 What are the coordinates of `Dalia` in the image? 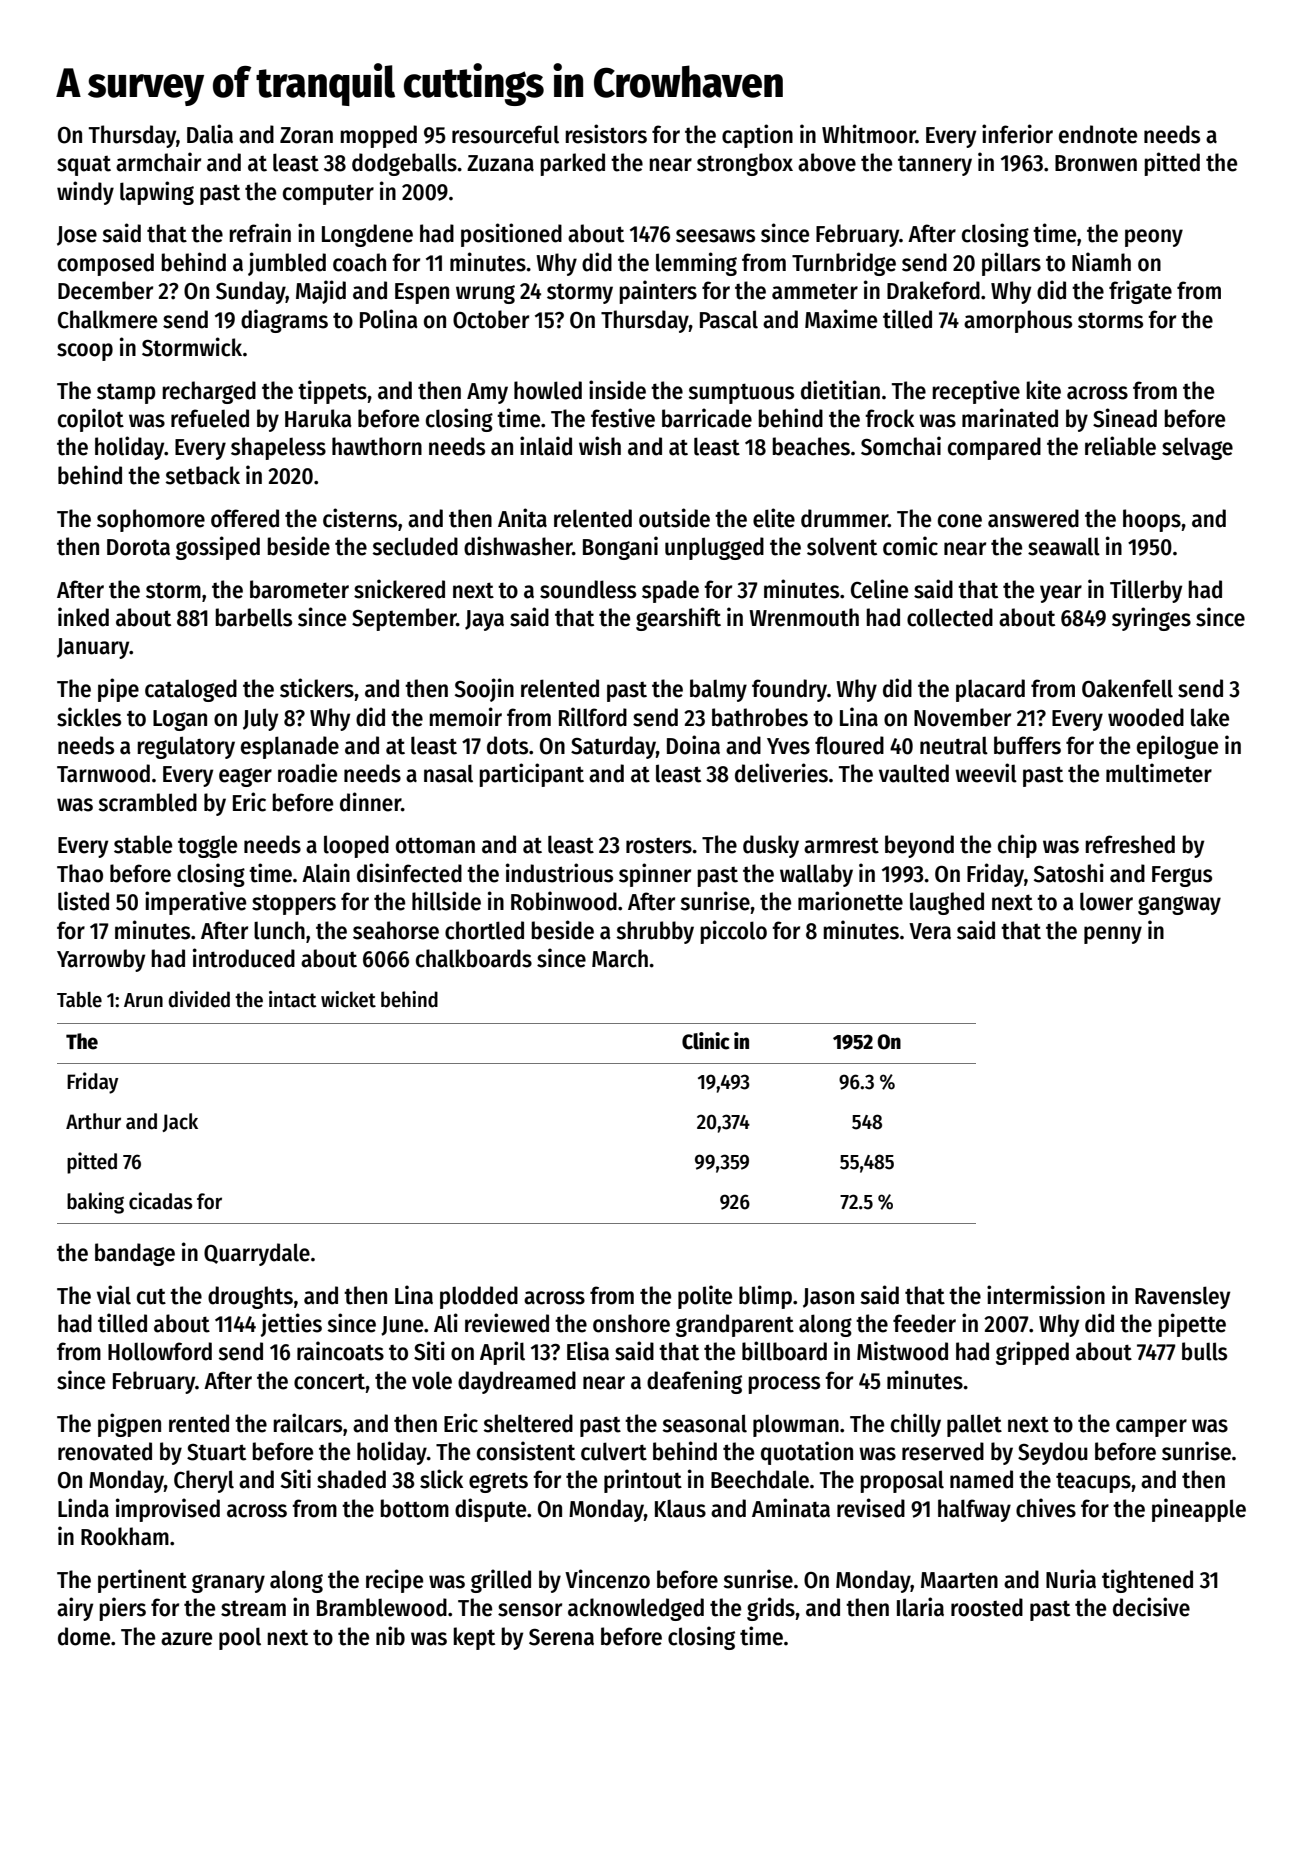 It's located at (210, 134).
